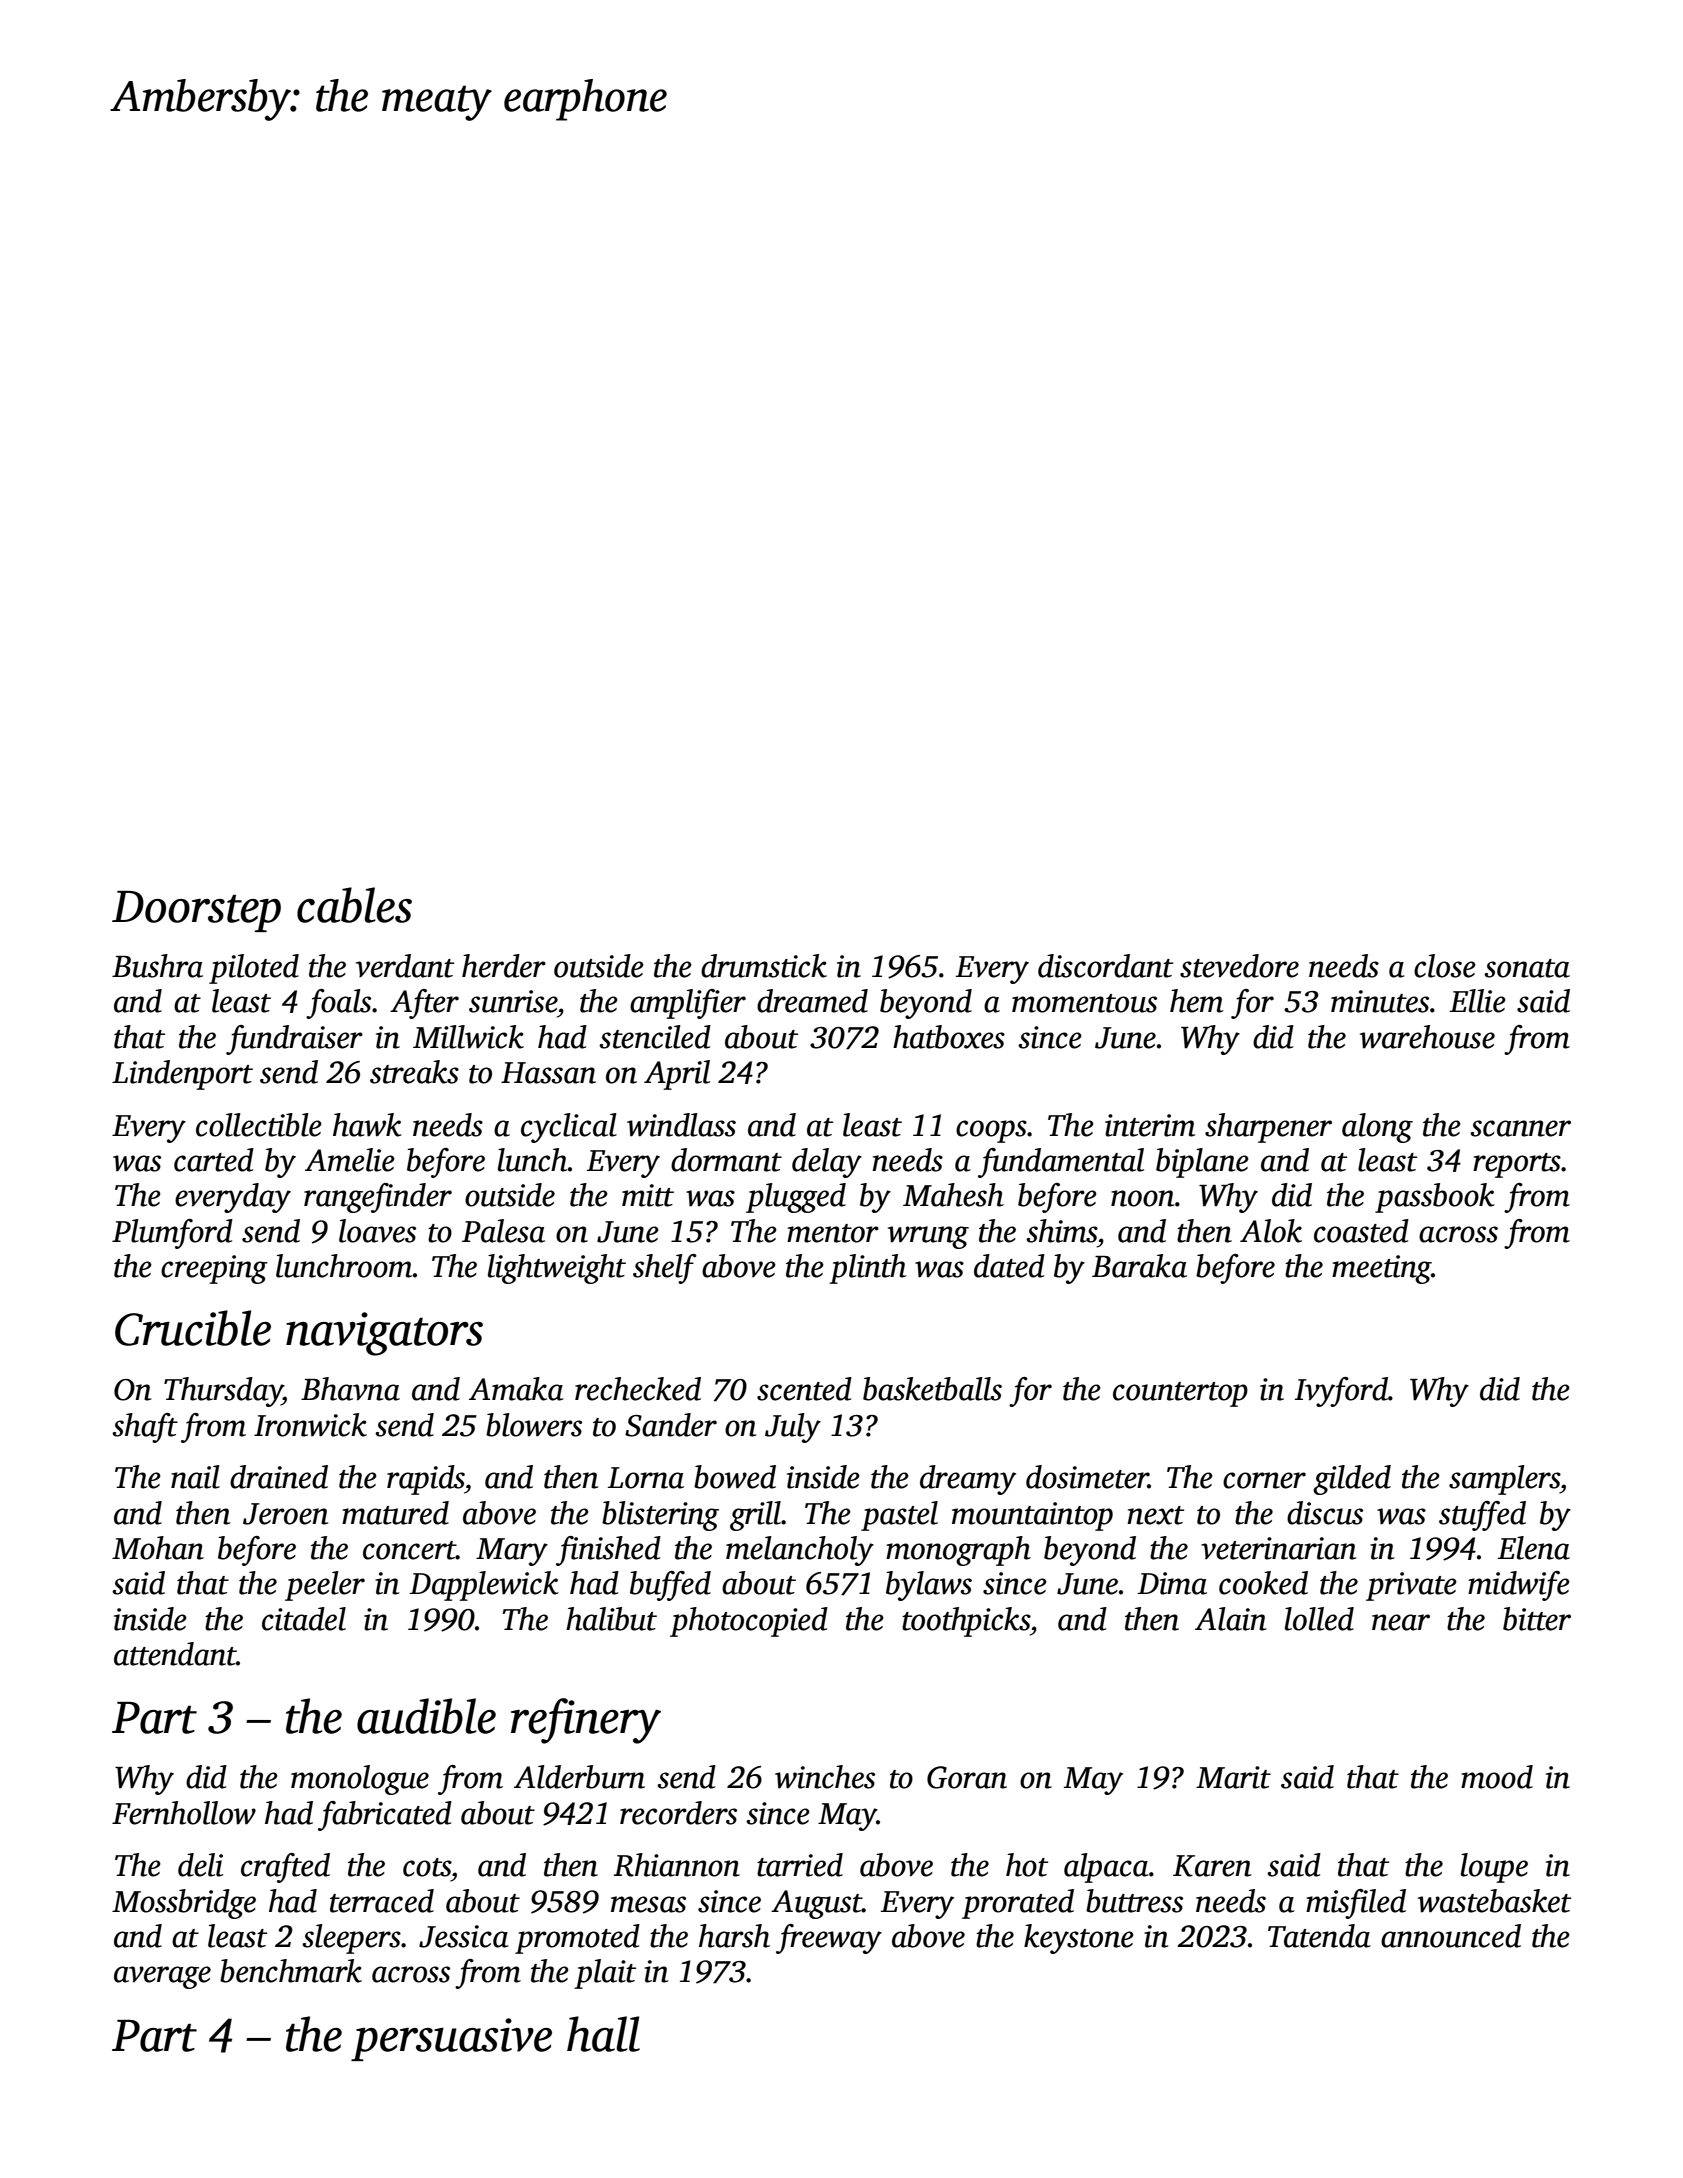  What do you see at coordinates (1497, 1777) in the screenshot?
I see `mood` at bounding box center [1497, 1777].
